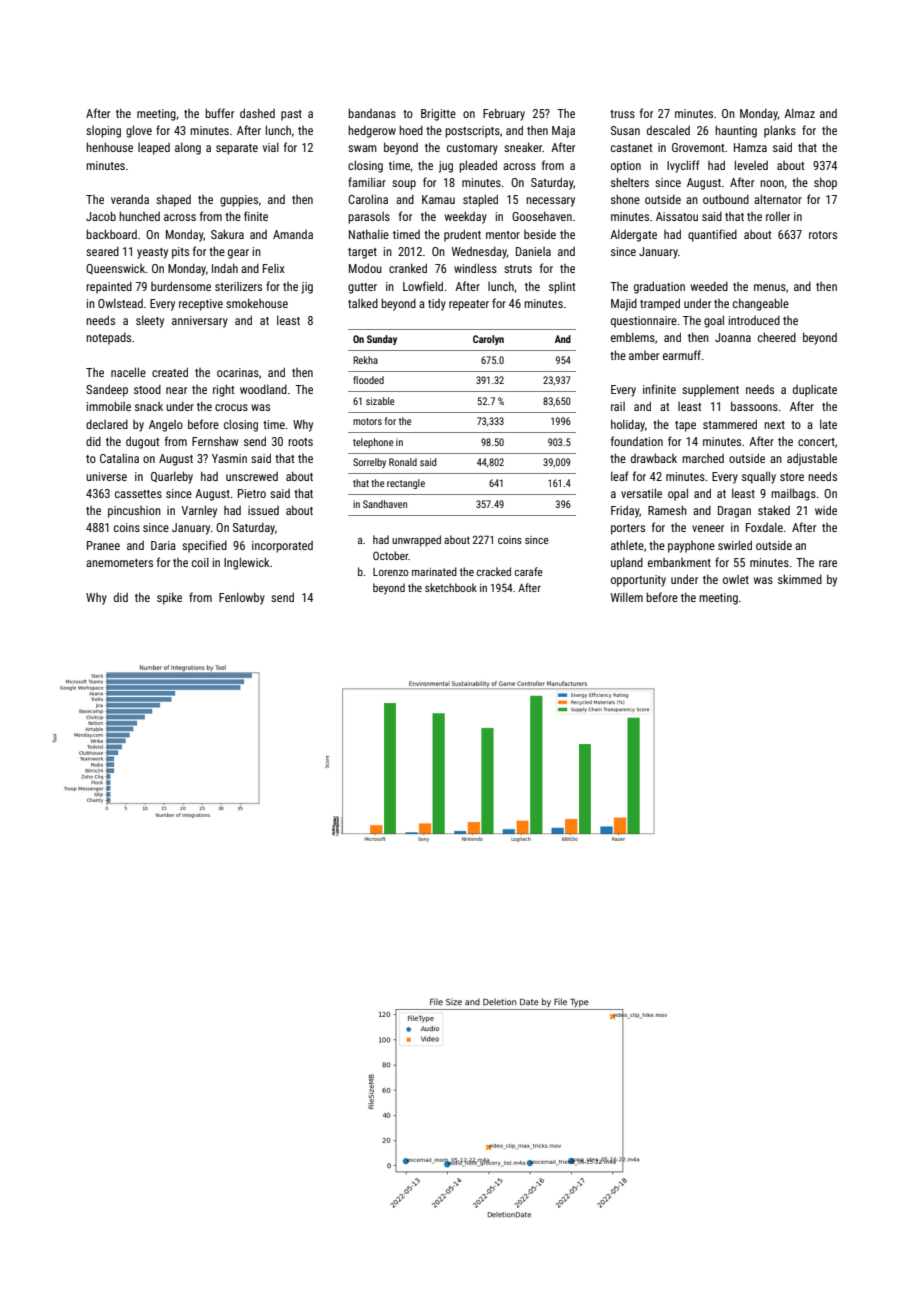 This screenshot has width=924, height=1308. I want to click on Willem, so click(627, 597).
